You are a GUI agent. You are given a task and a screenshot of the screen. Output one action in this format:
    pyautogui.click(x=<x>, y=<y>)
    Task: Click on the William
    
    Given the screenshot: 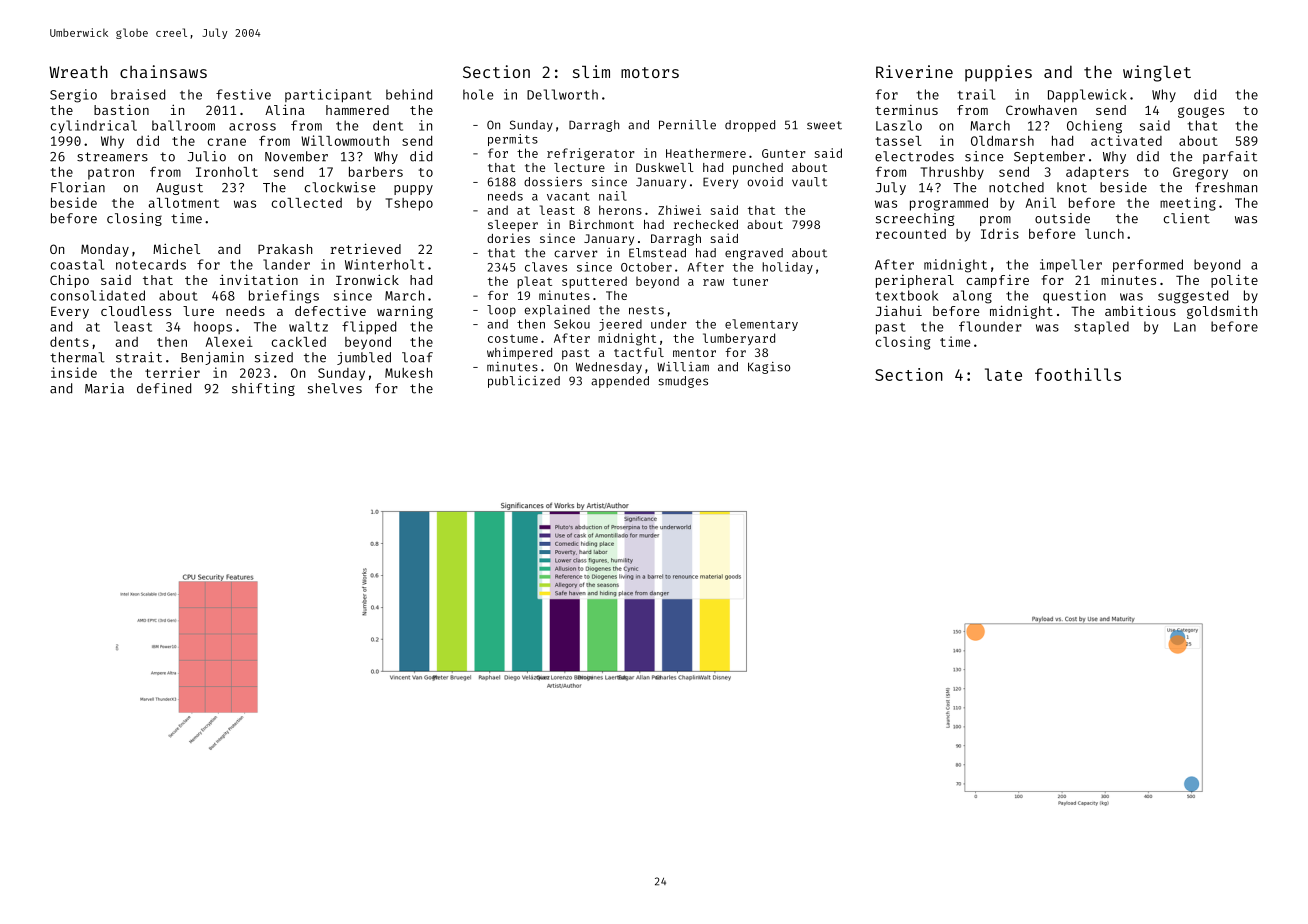 What is the action you would take?
    pyautogui.click(x=683, y=367)
